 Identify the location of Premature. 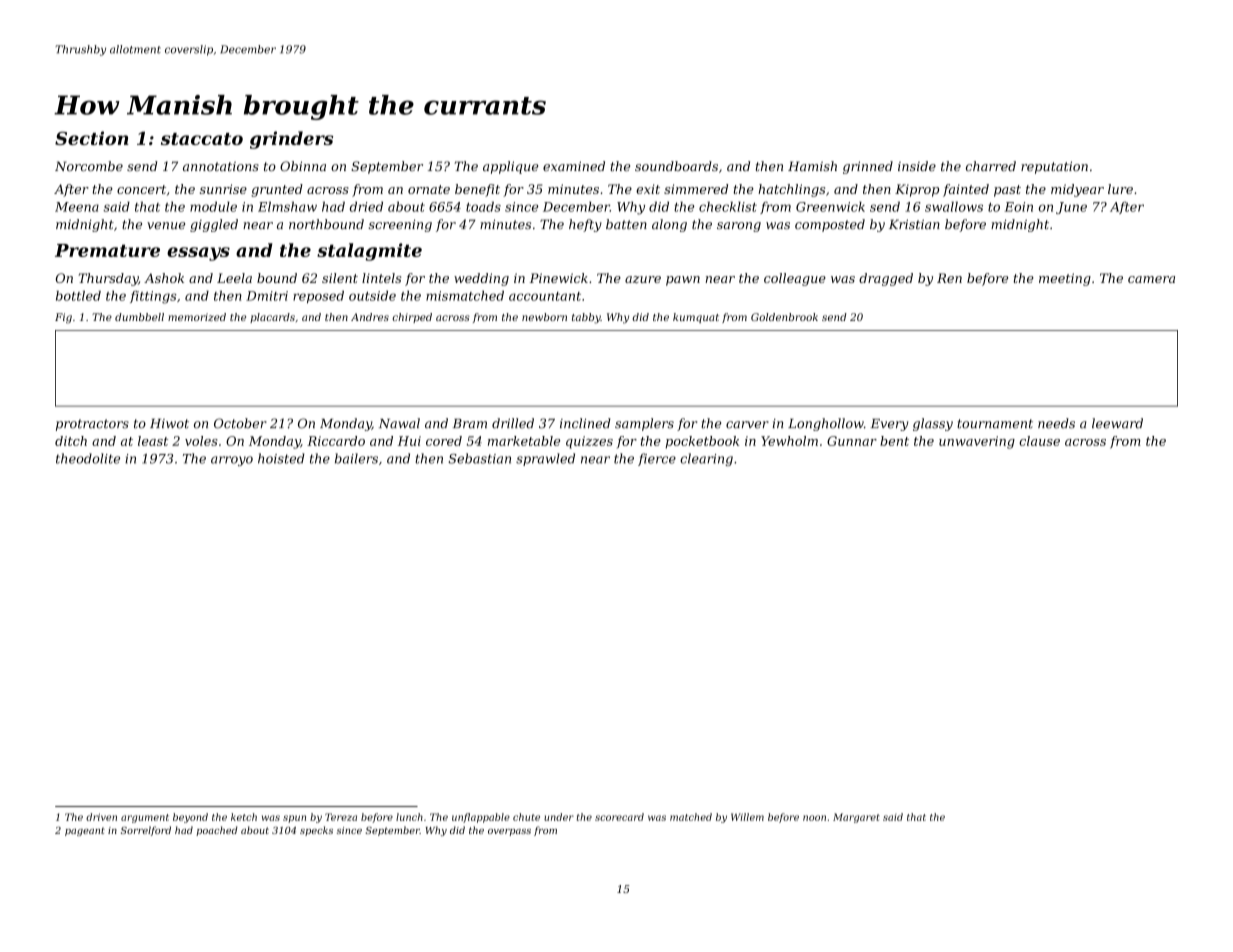
(107, 250).
